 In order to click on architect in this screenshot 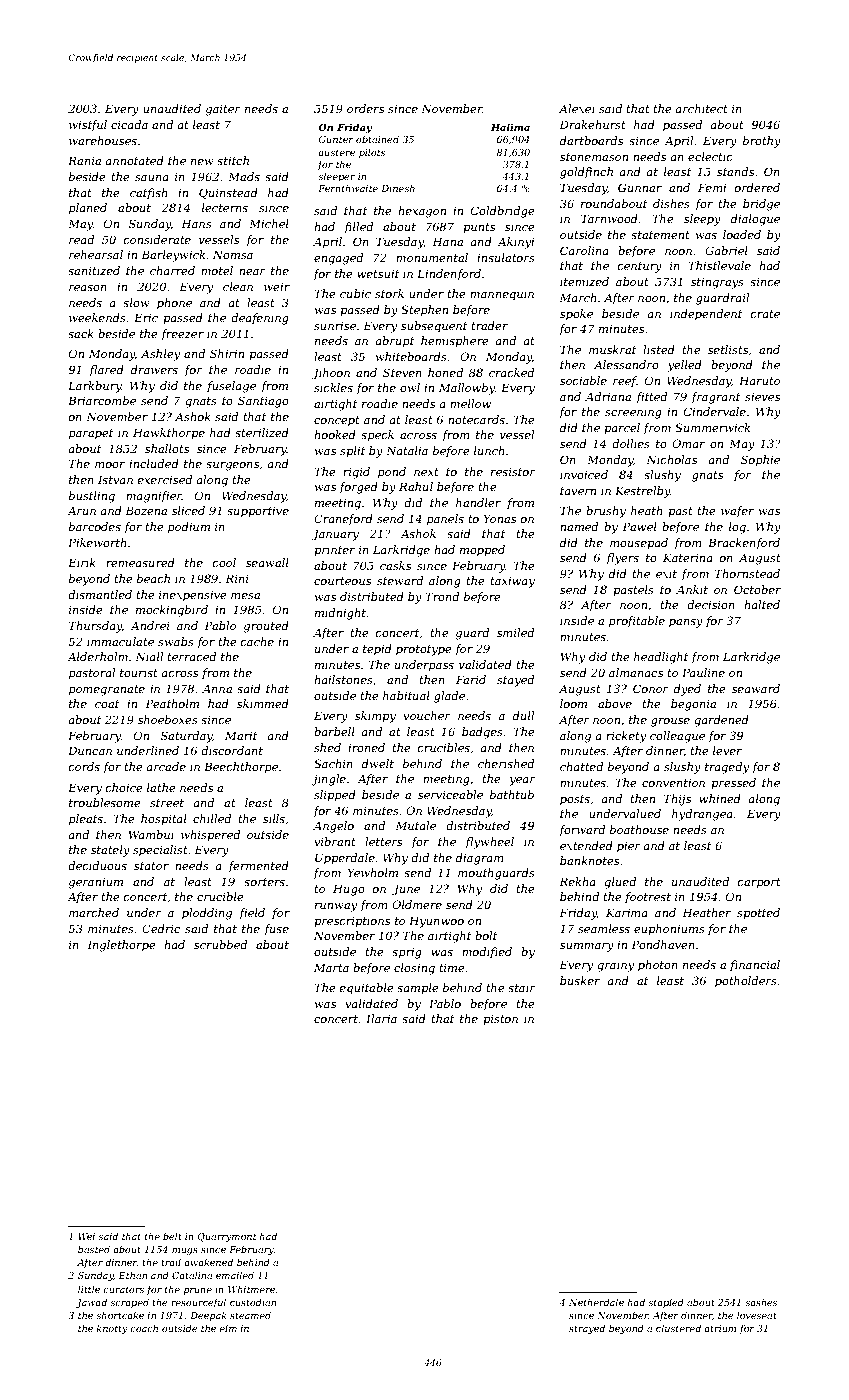, I will do `click(701, 108)`.
